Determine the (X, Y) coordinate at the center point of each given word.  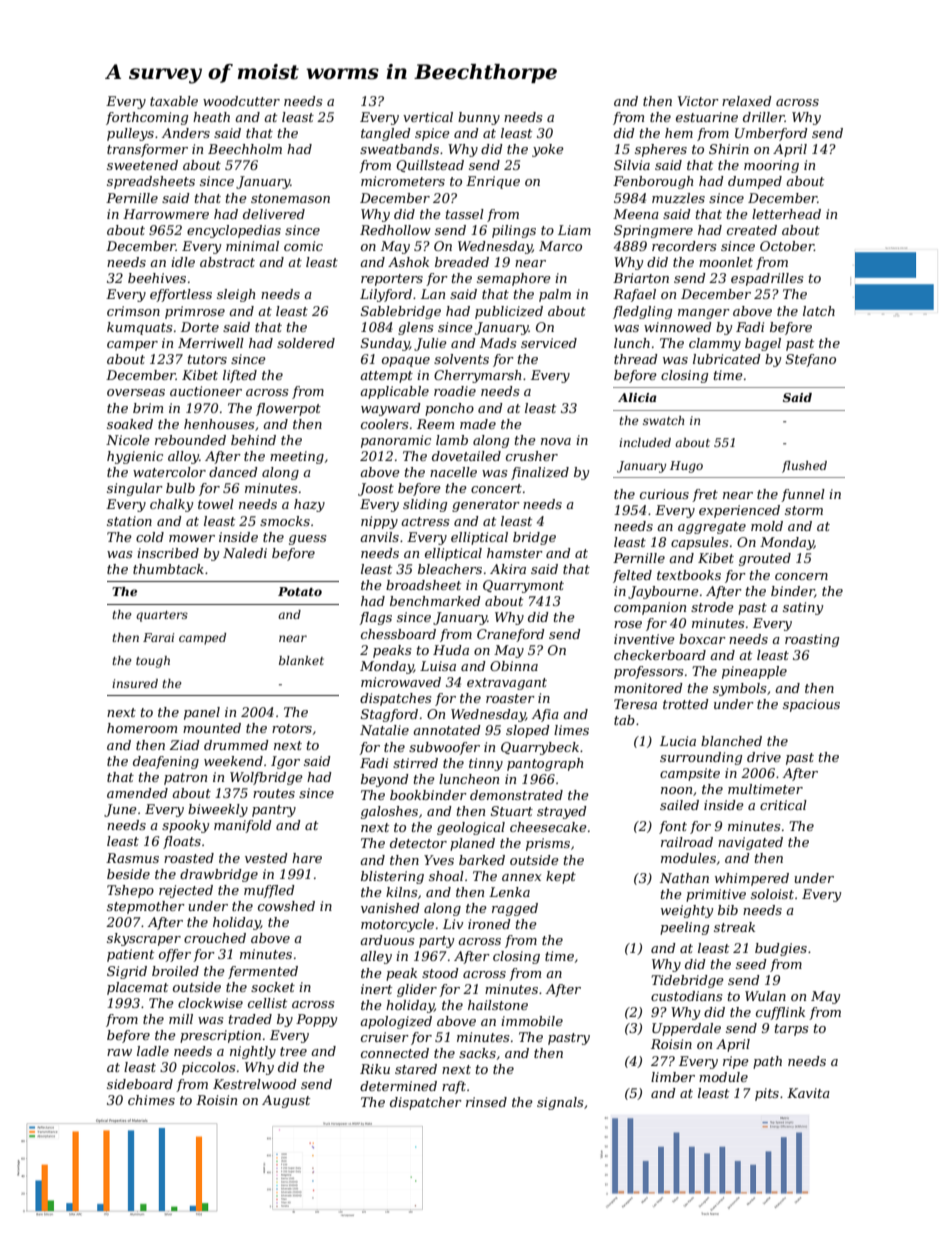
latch (819, 311)
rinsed (486, 1102)
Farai (158, 637)
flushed (804, 467)
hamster (515, 553)
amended (137, 793)
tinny (486, 764)
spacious (811, 705)
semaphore (514, 279)
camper (132, 346)
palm (555, 295)
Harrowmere (166, 214)
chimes (151, 1100)
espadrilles (767, 279)
